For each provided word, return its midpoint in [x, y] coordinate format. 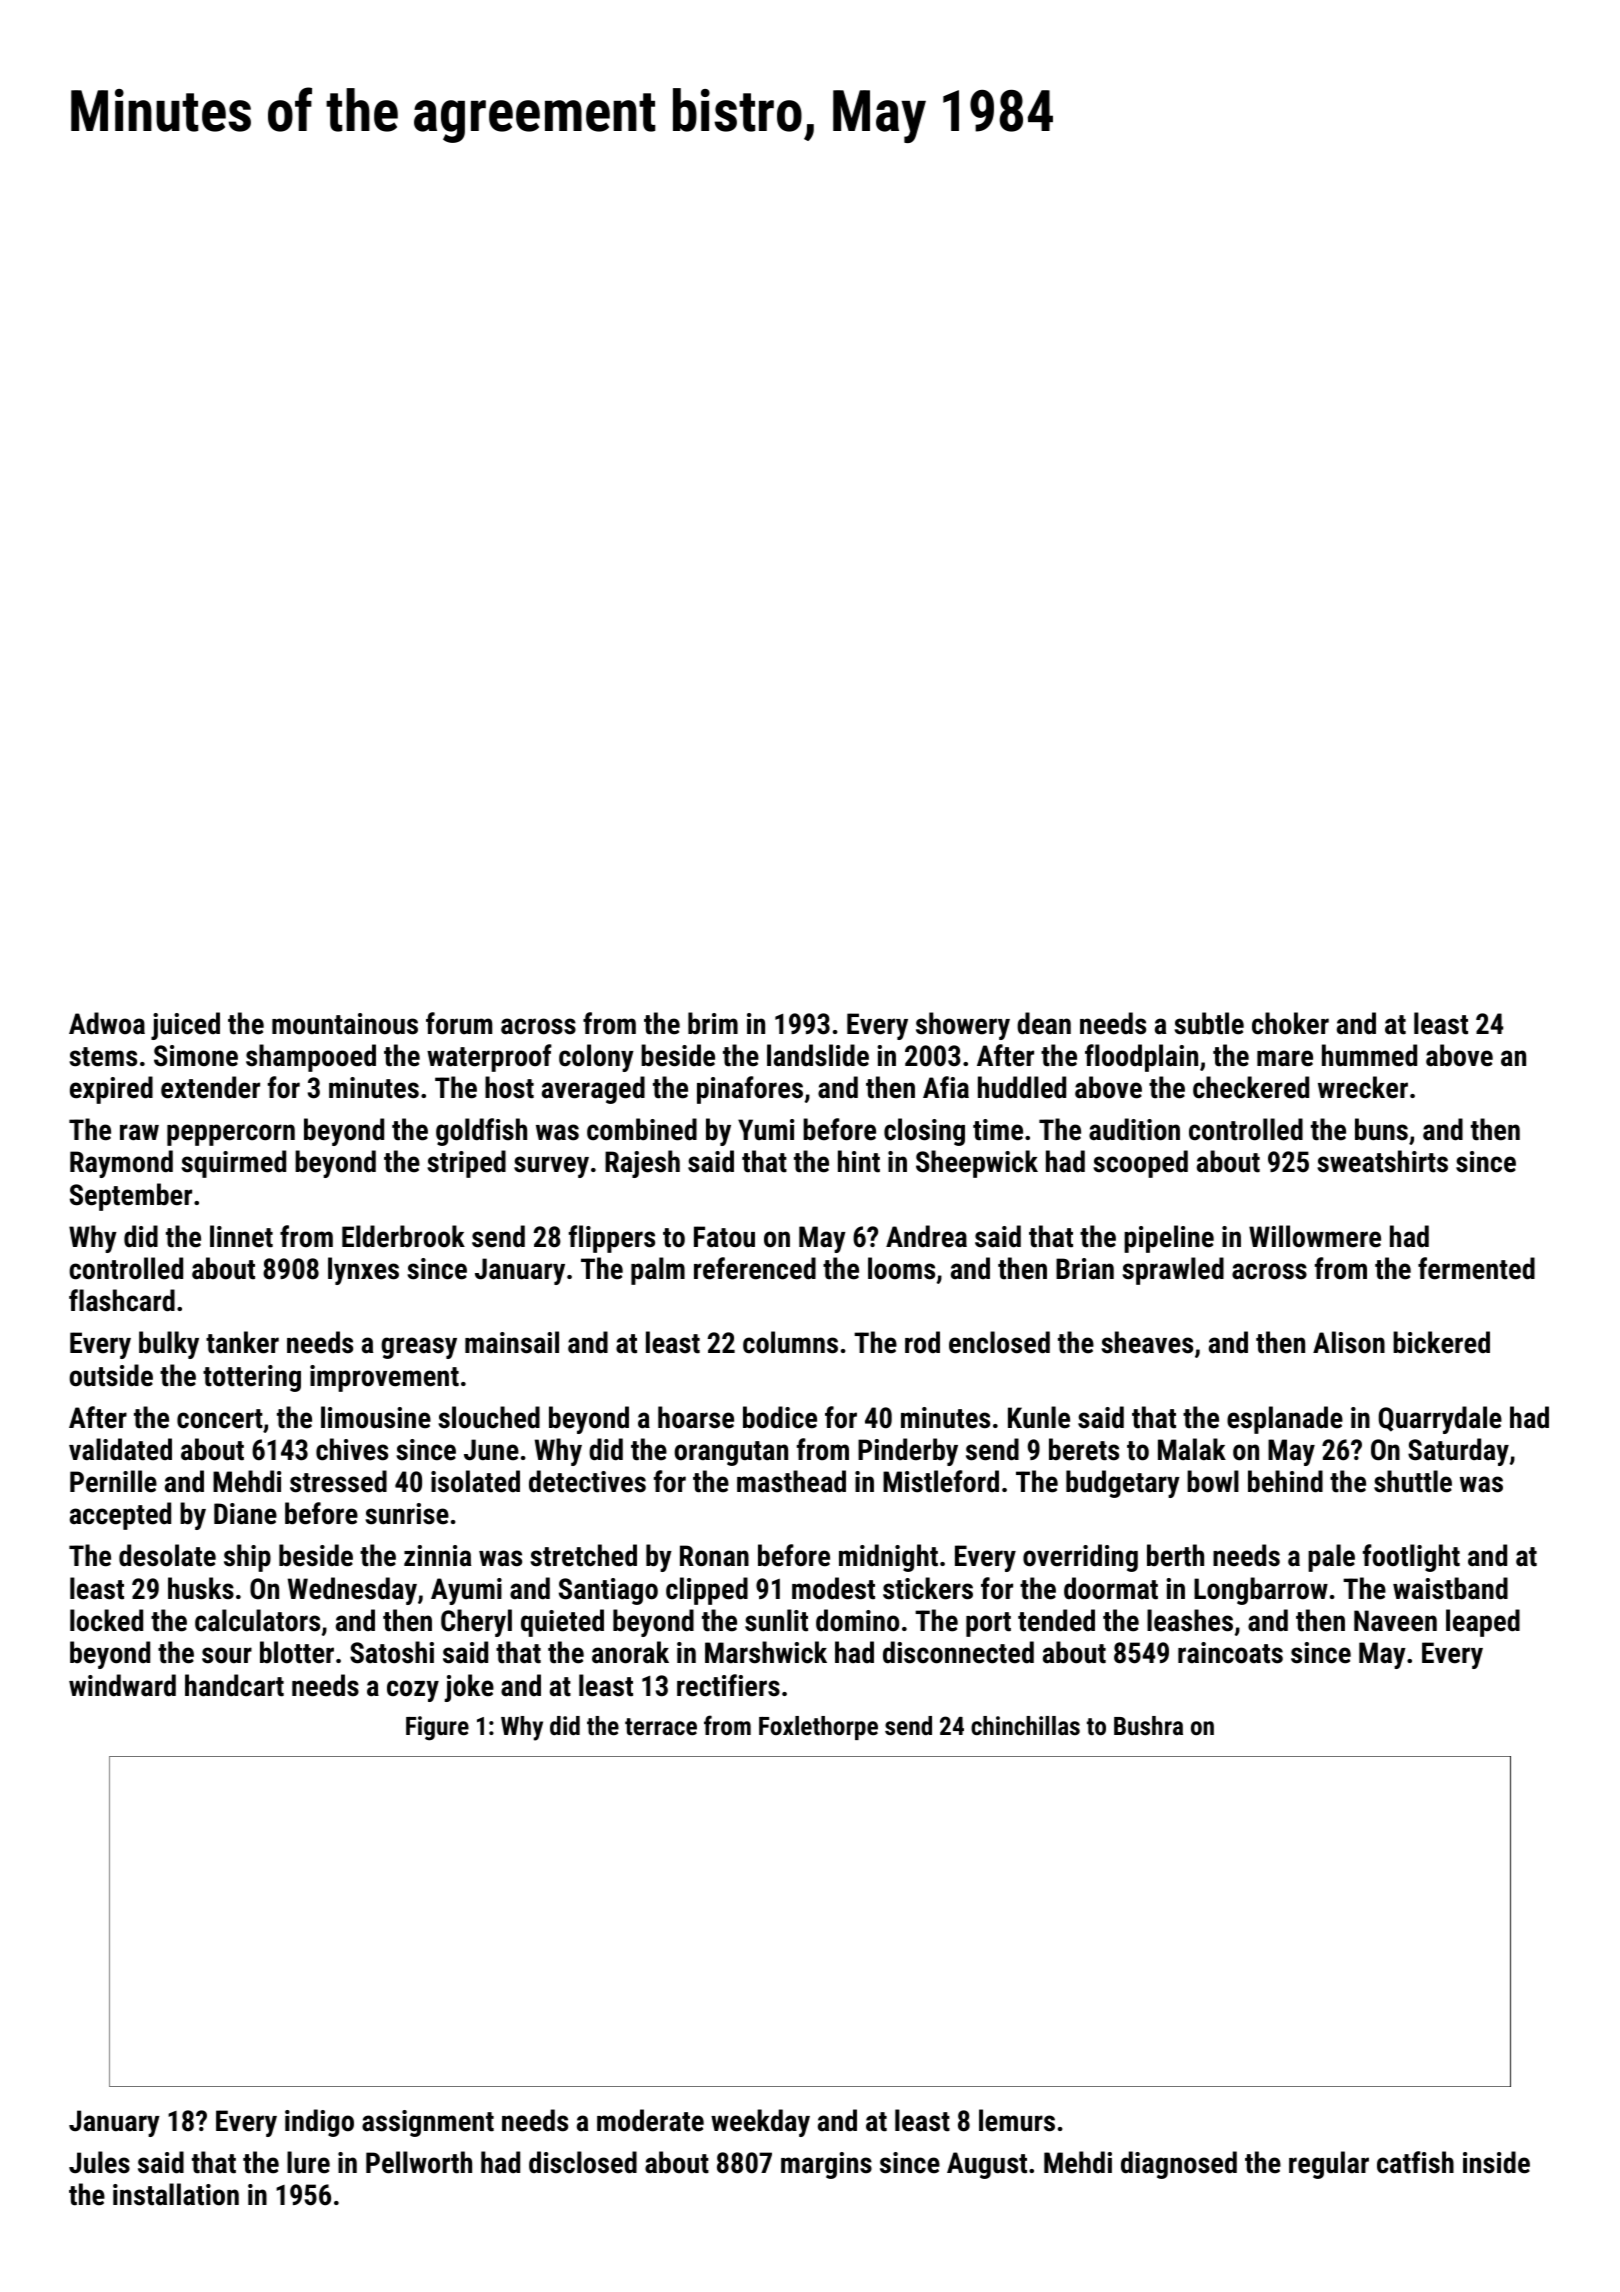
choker [1290, 1023]
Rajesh [642, 1164]
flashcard [122, 1300]
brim [713, 1023]
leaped [1483, 1623]
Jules [99, 2162]
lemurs [1017, 2120]
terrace [661, 1726]
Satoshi [392, 1652]
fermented [1476, 1268]
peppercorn [231, 1135]
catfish [1415, 2162]
